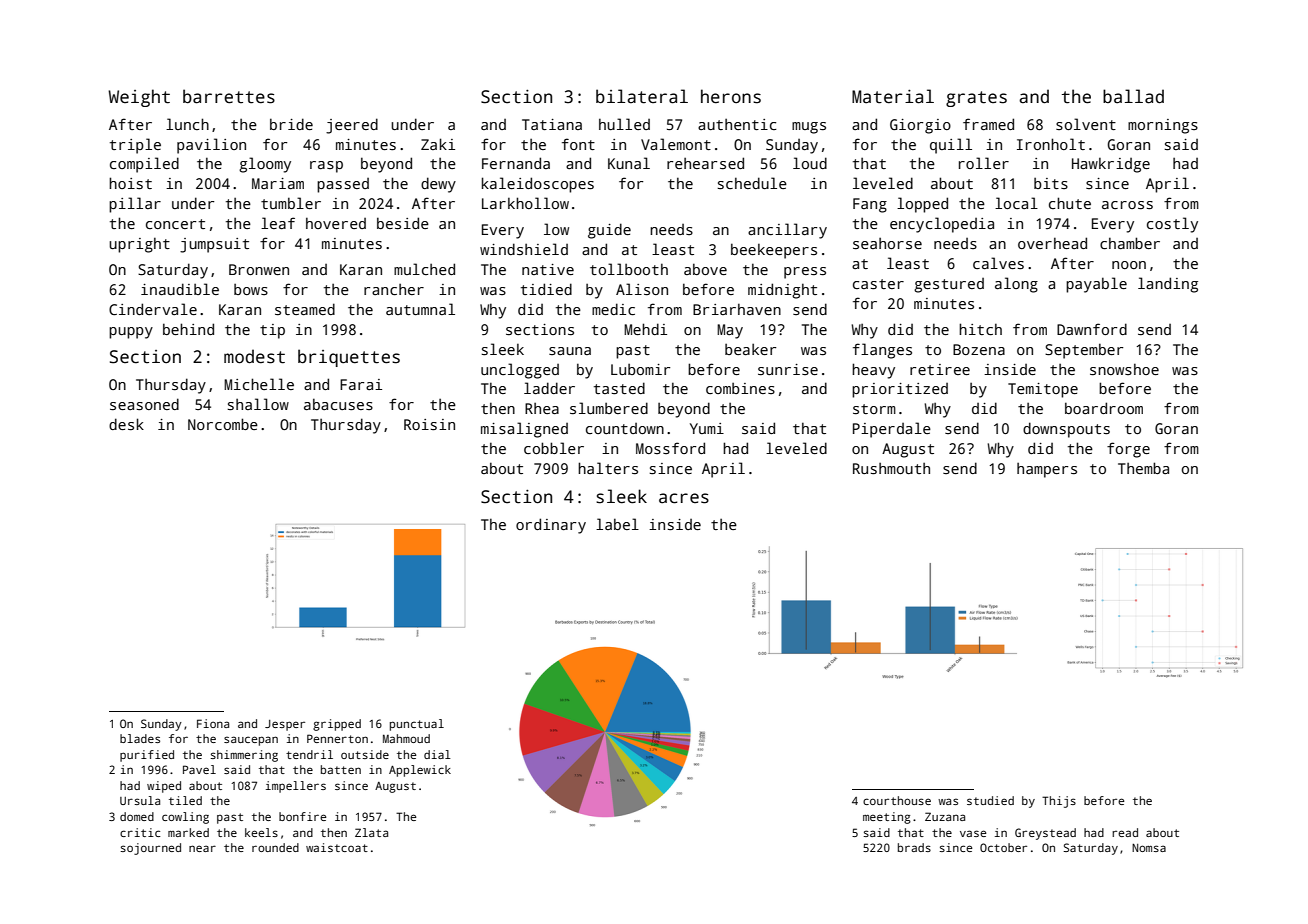 The height and width of the document is (924, 1308). Describe the element at coordinates (417, 725) in the document. I see `punctual` at that location.
